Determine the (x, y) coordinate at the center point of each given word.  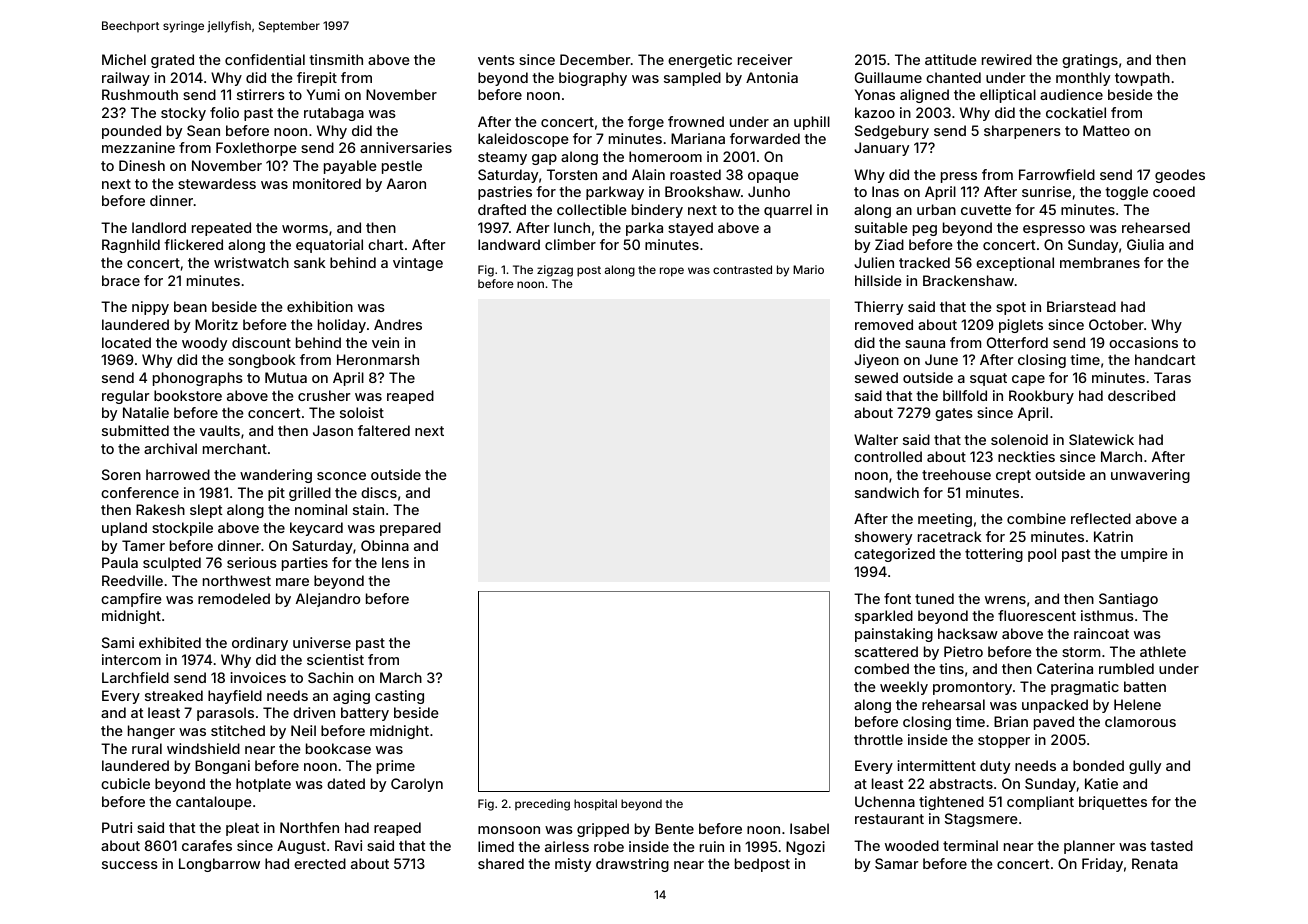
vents (496, 60)
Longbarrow (219, 865)
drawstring (632, 865)
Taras (1172, 377)
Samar (897, 863)
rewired (1007, 59)
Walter (876, 439)
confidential (265, 59)
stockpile (182, 529)
